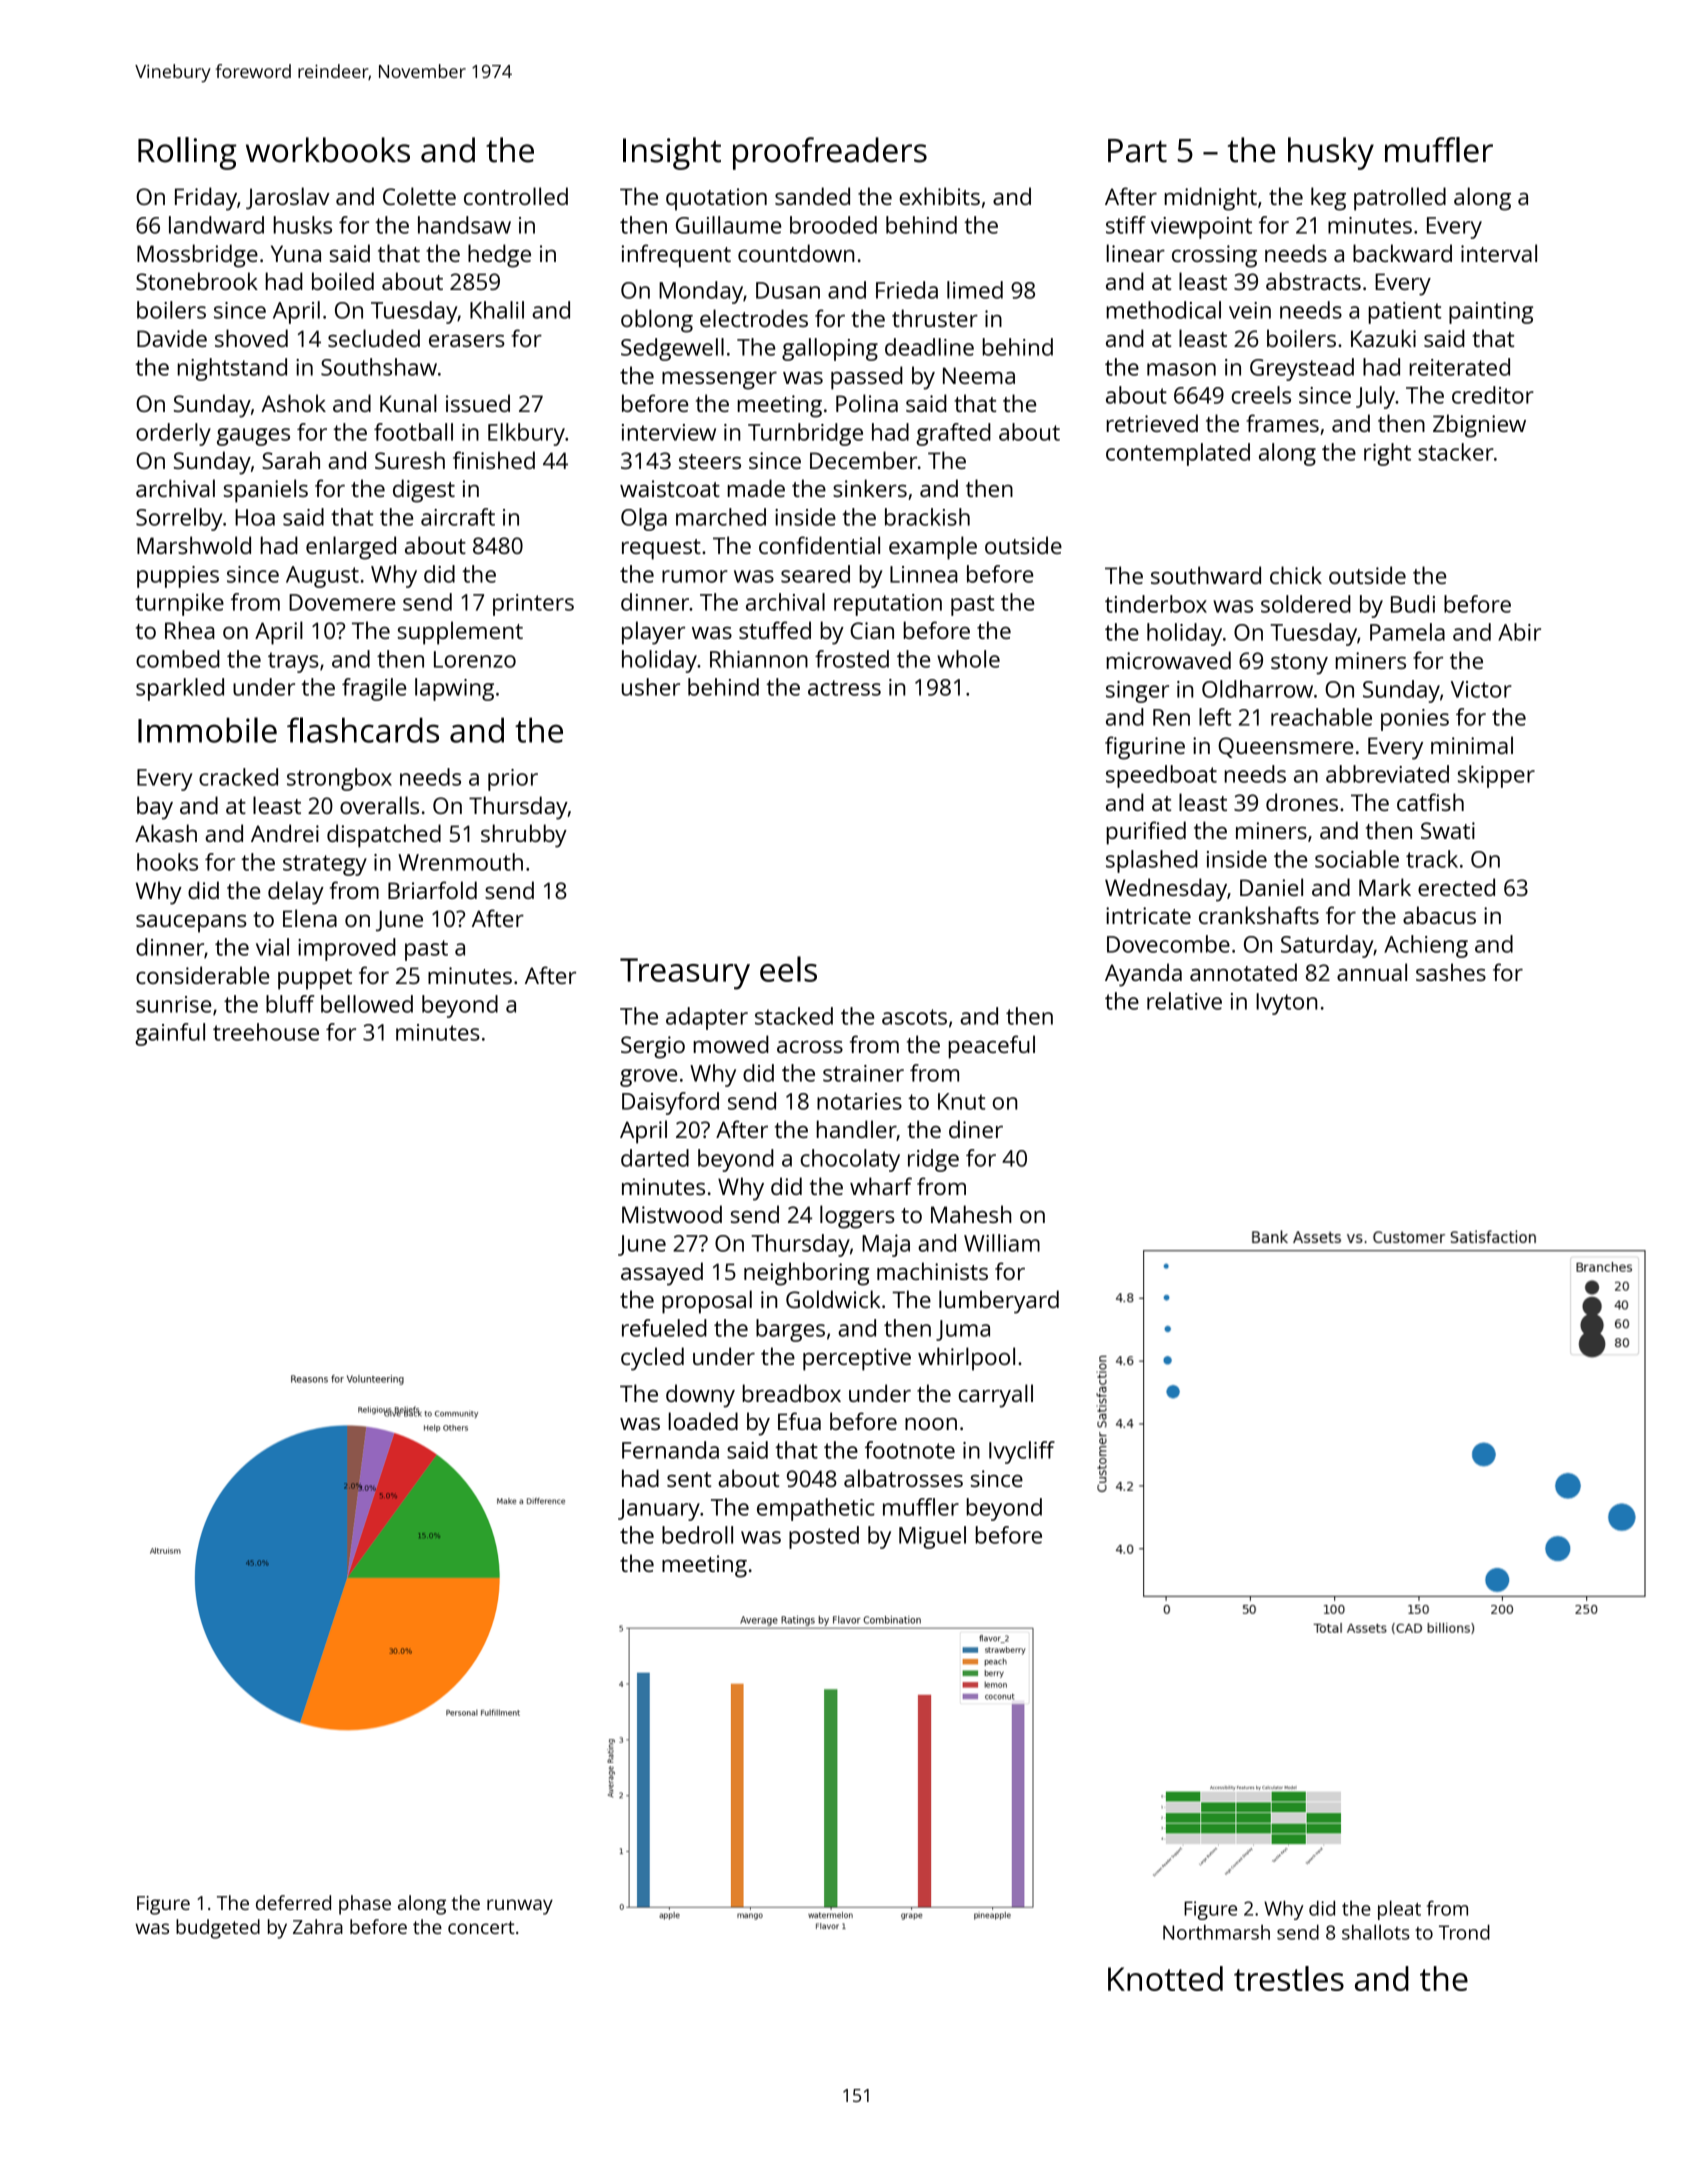  I want to click on trays, so click(293, 662).
